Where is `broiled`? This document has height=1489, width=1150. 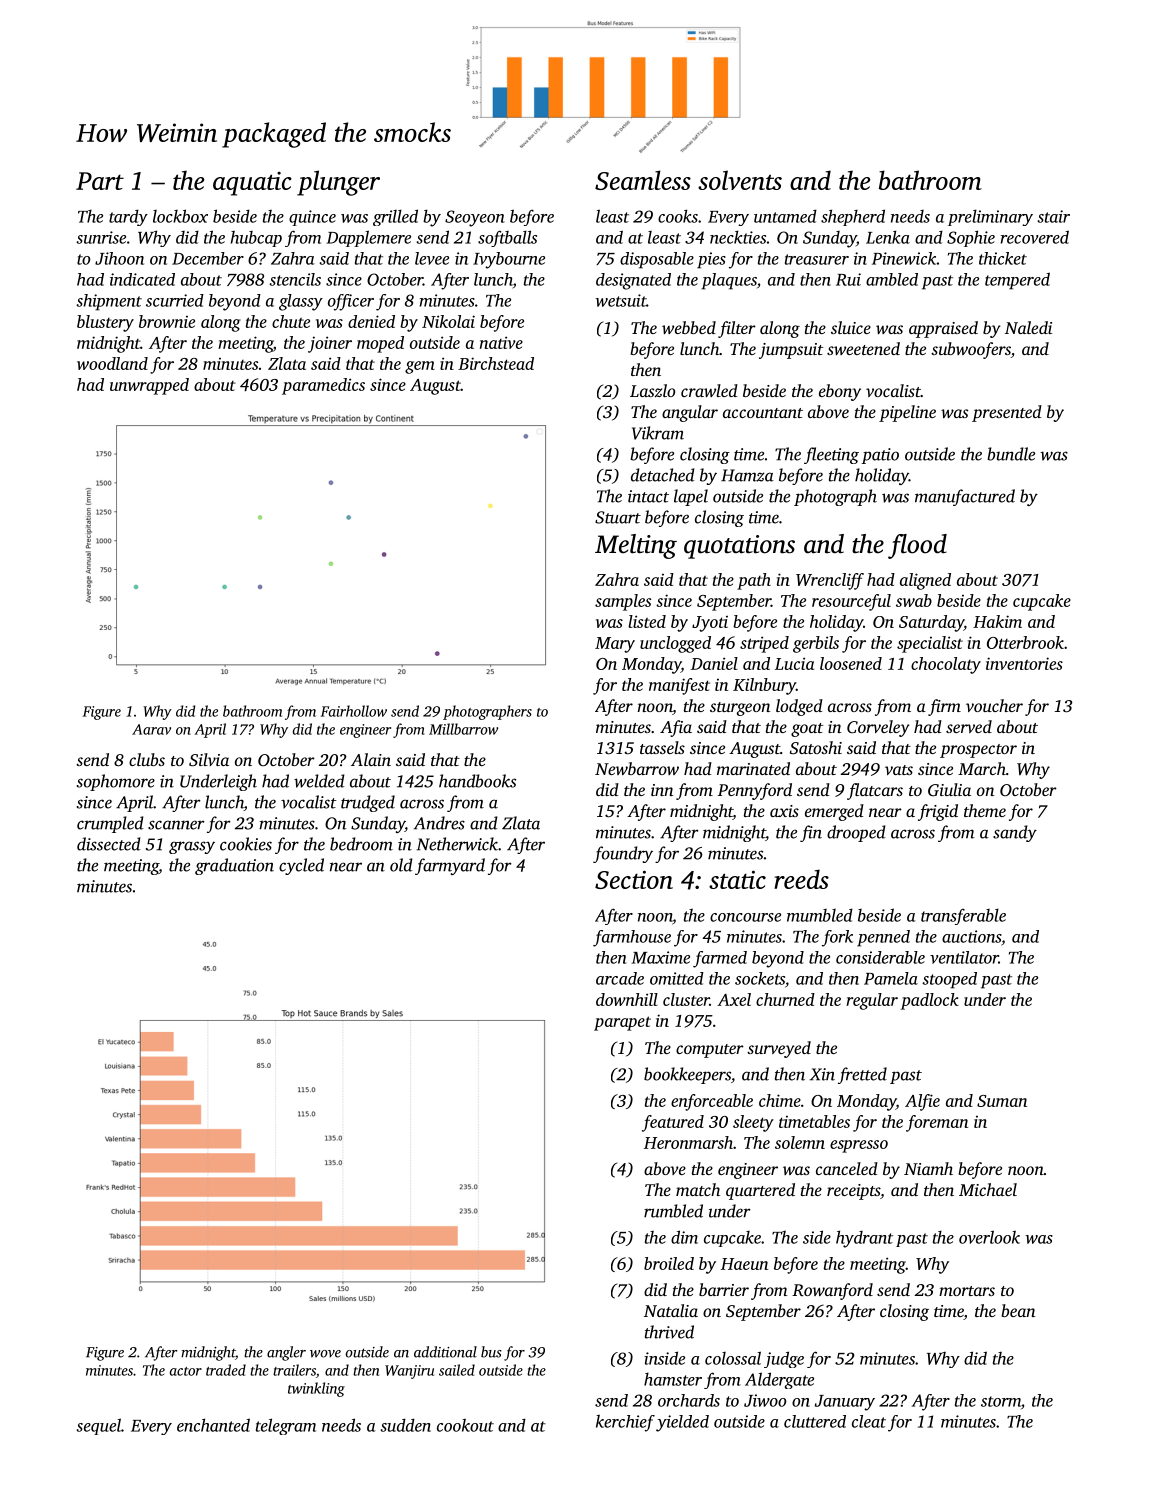 broiled is located at coordinates (669, 1263).
